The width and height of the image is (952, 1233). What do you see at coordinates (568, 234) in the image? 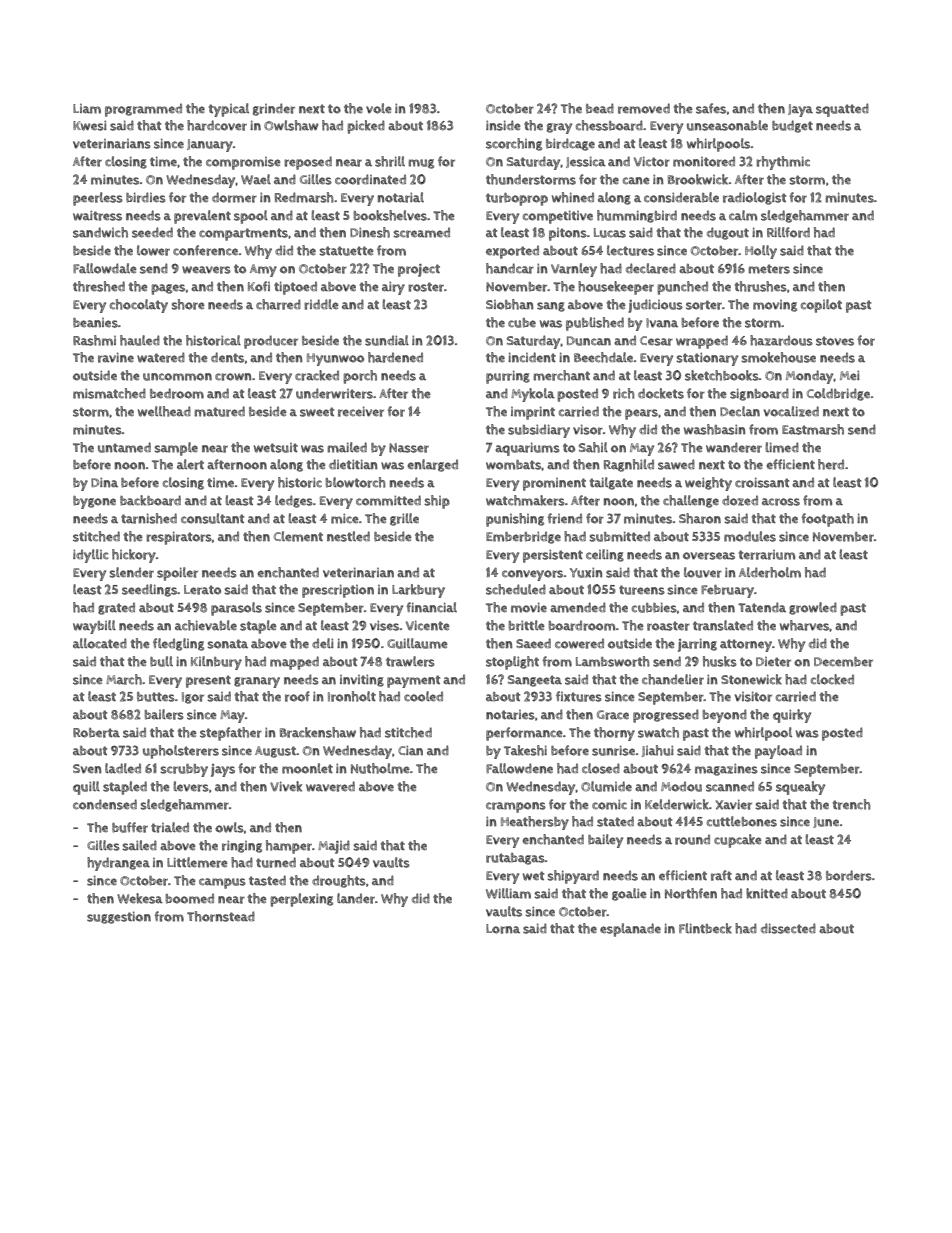
I see `pitons` at bounding box center [568, 234].
